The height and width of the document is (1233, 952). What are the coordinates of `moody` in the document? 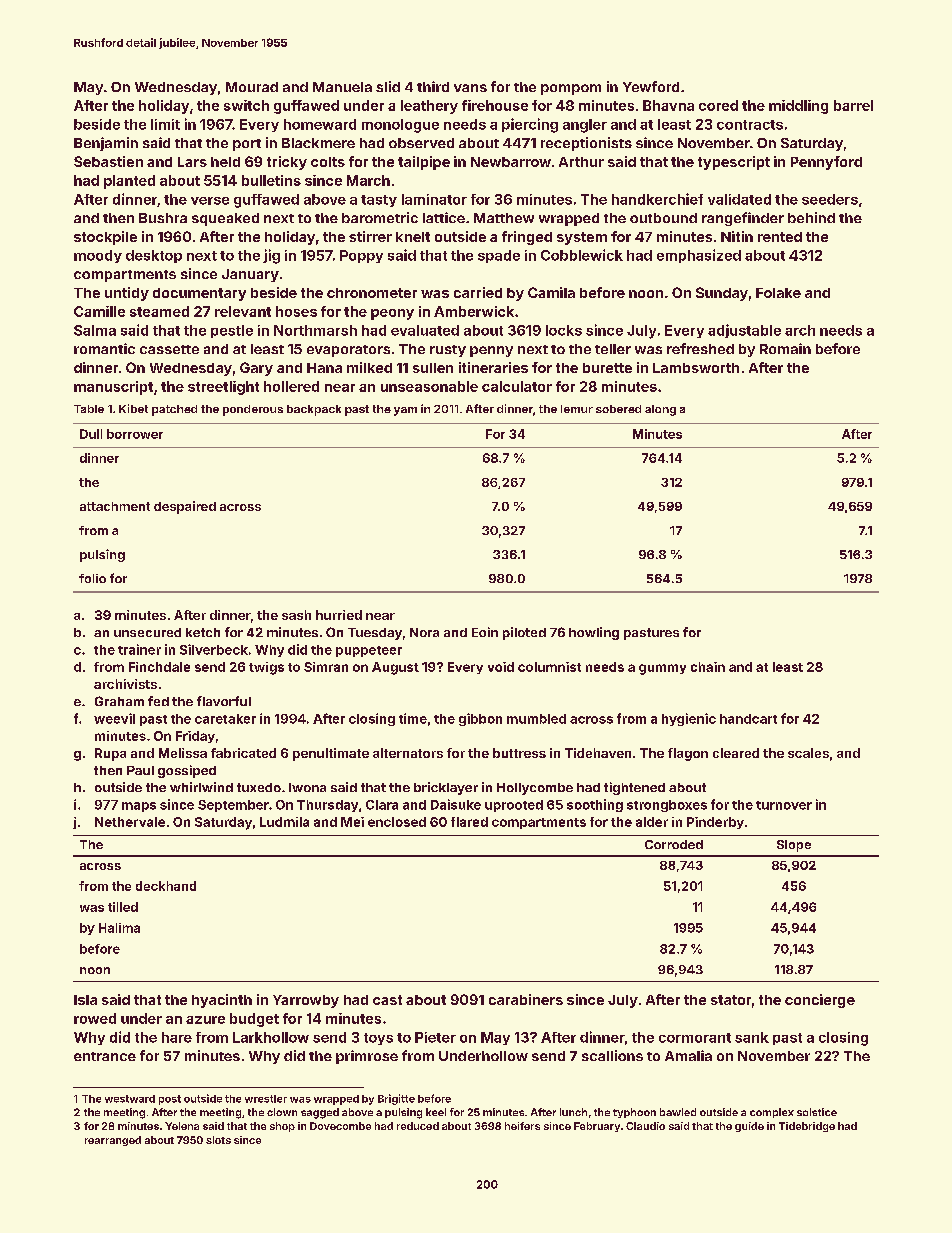 It's located at (98, 256).
